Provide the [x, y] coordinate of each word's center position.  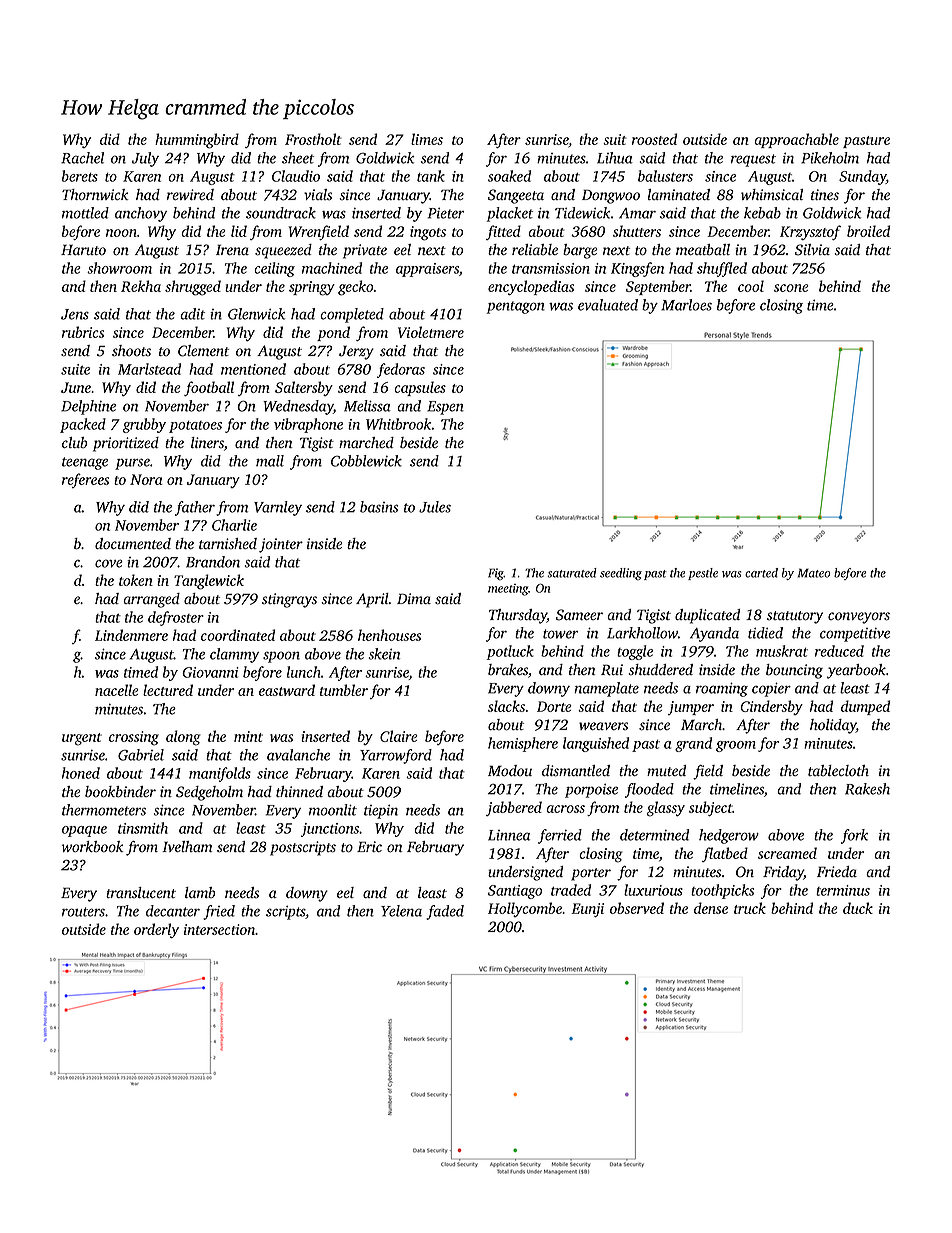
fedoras [401, 370]
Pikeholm [830, 158]
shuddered [660, 670]
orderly [156, 930]
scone [791, 288]
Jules [435, 507]
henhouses [389, 635]
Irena [232, 249]
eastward [287, 690]
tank [431, 176]
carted [761, 573]
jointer [281, 545]
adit [192, 314]
